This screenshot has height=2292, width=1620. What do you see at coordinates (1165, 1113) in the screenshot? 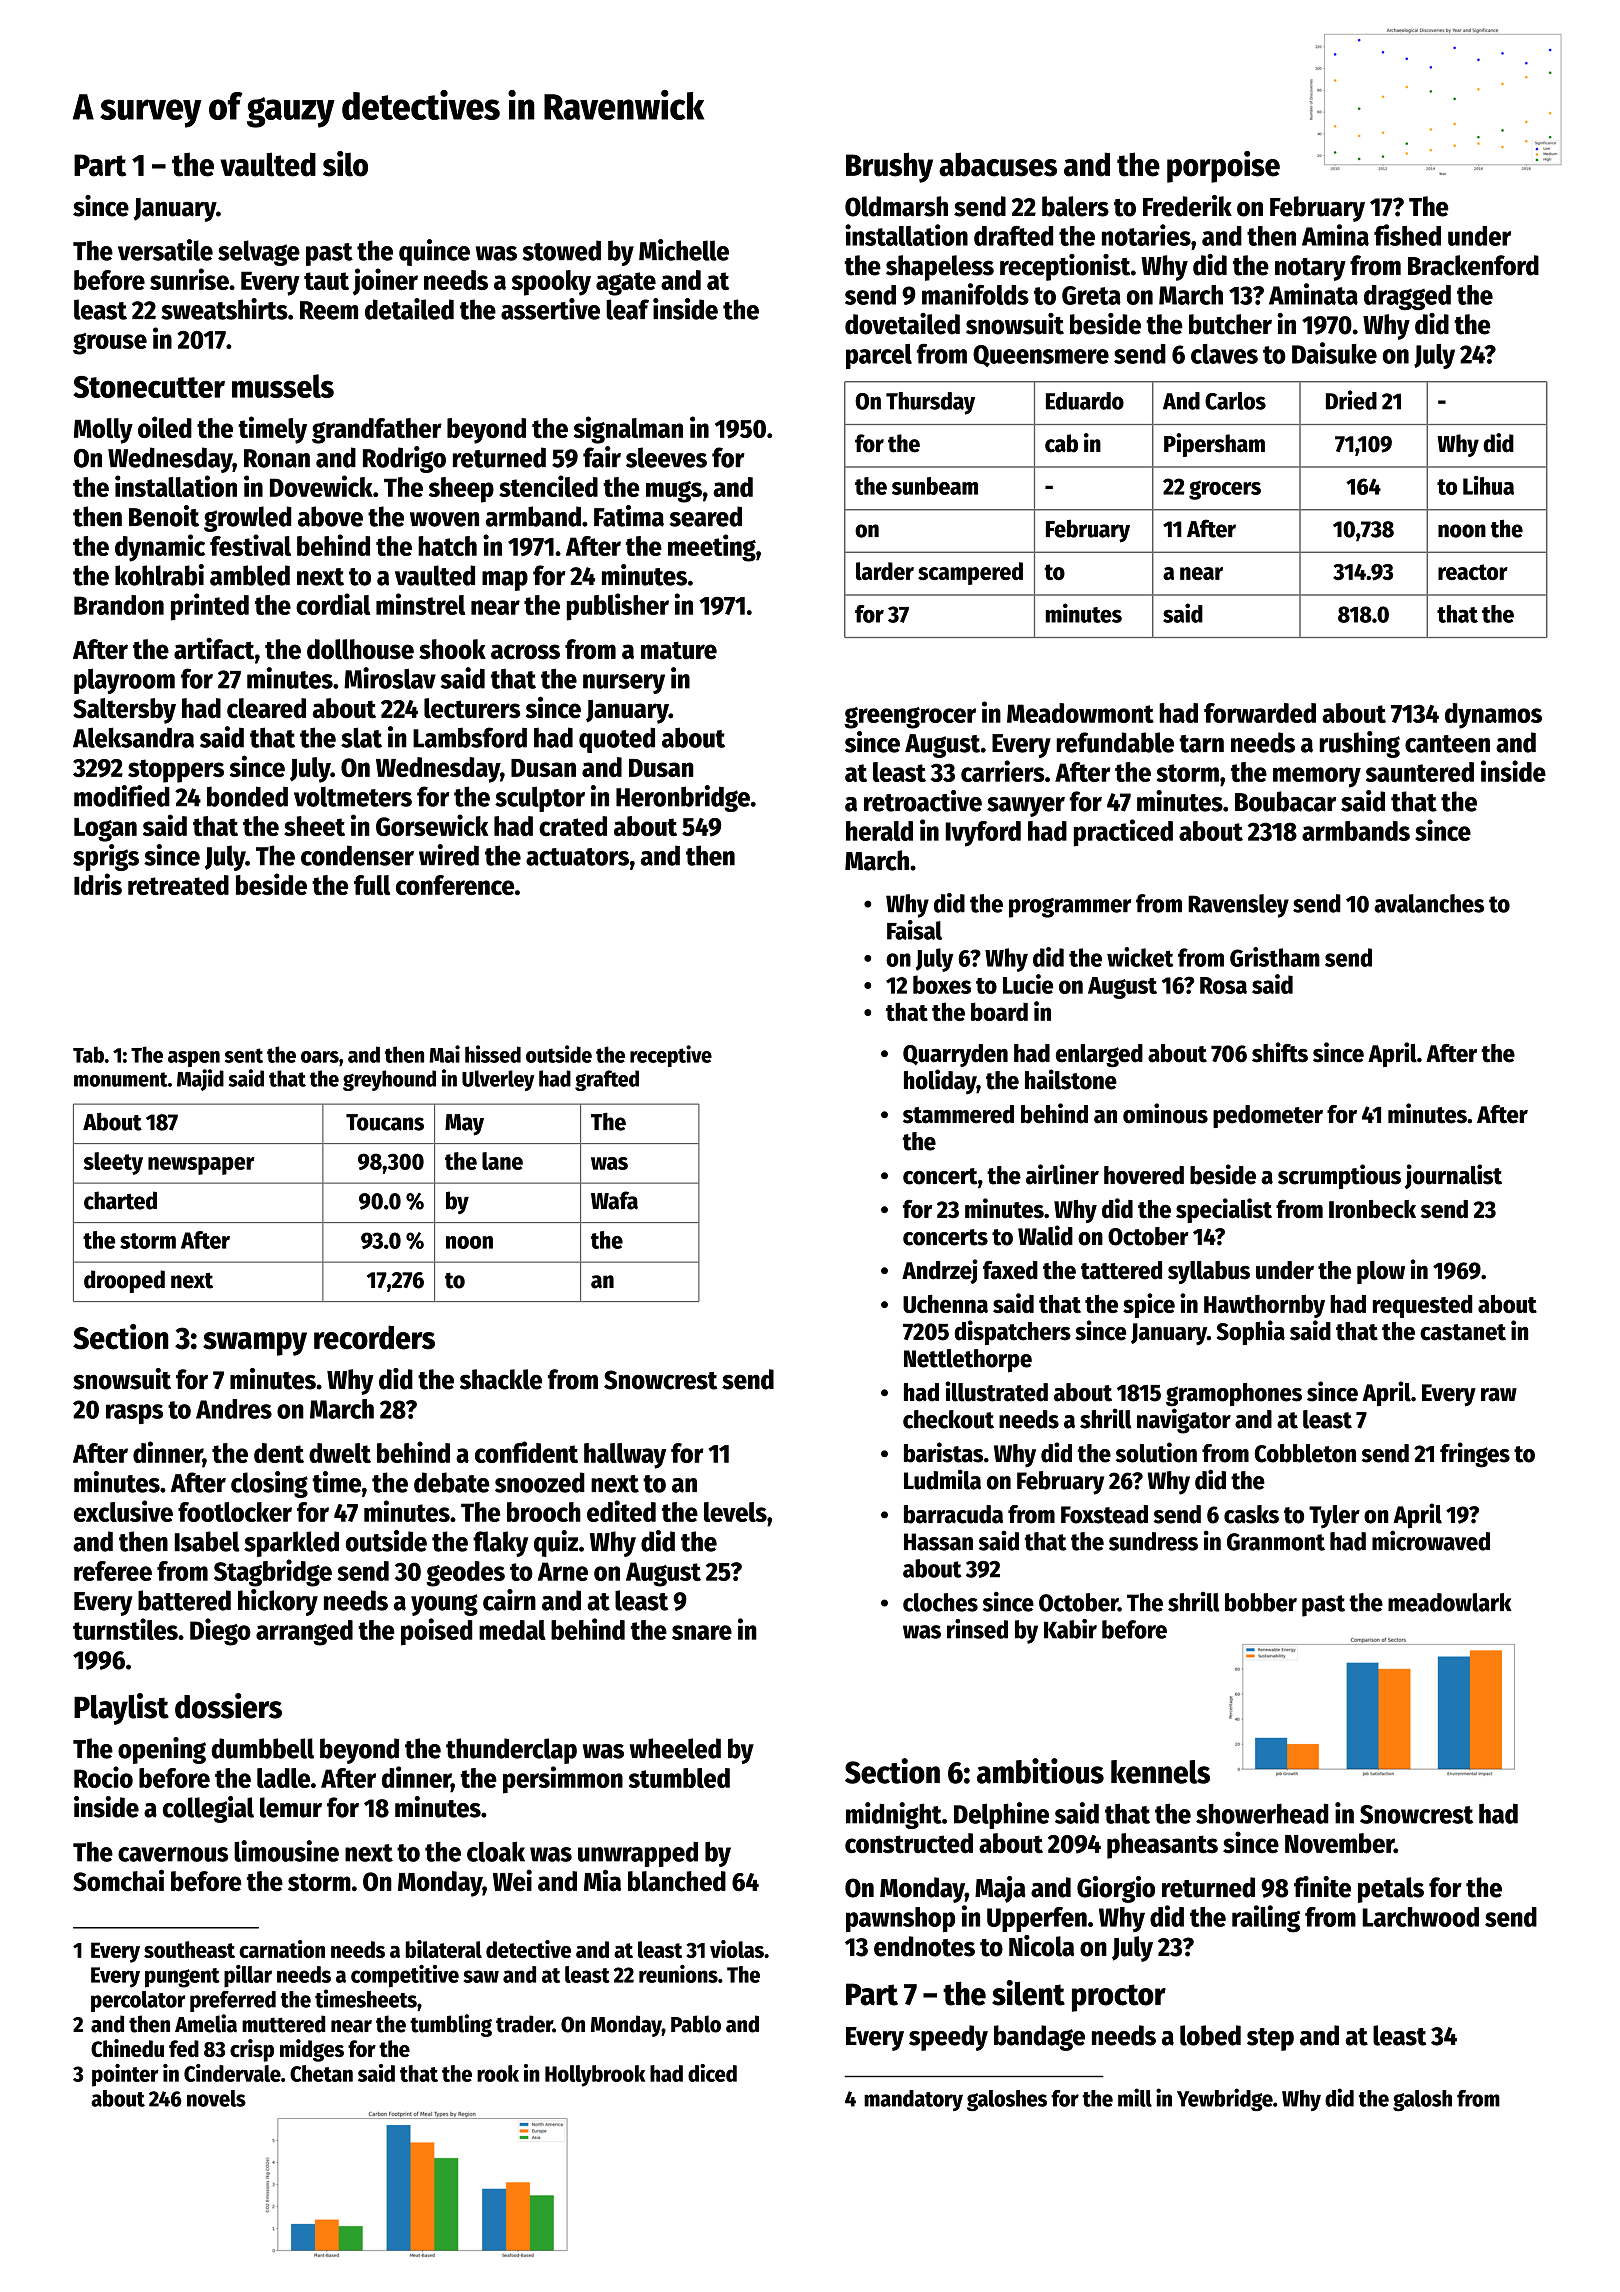
I see `ominous` at bounding box center [1165, 1113].
